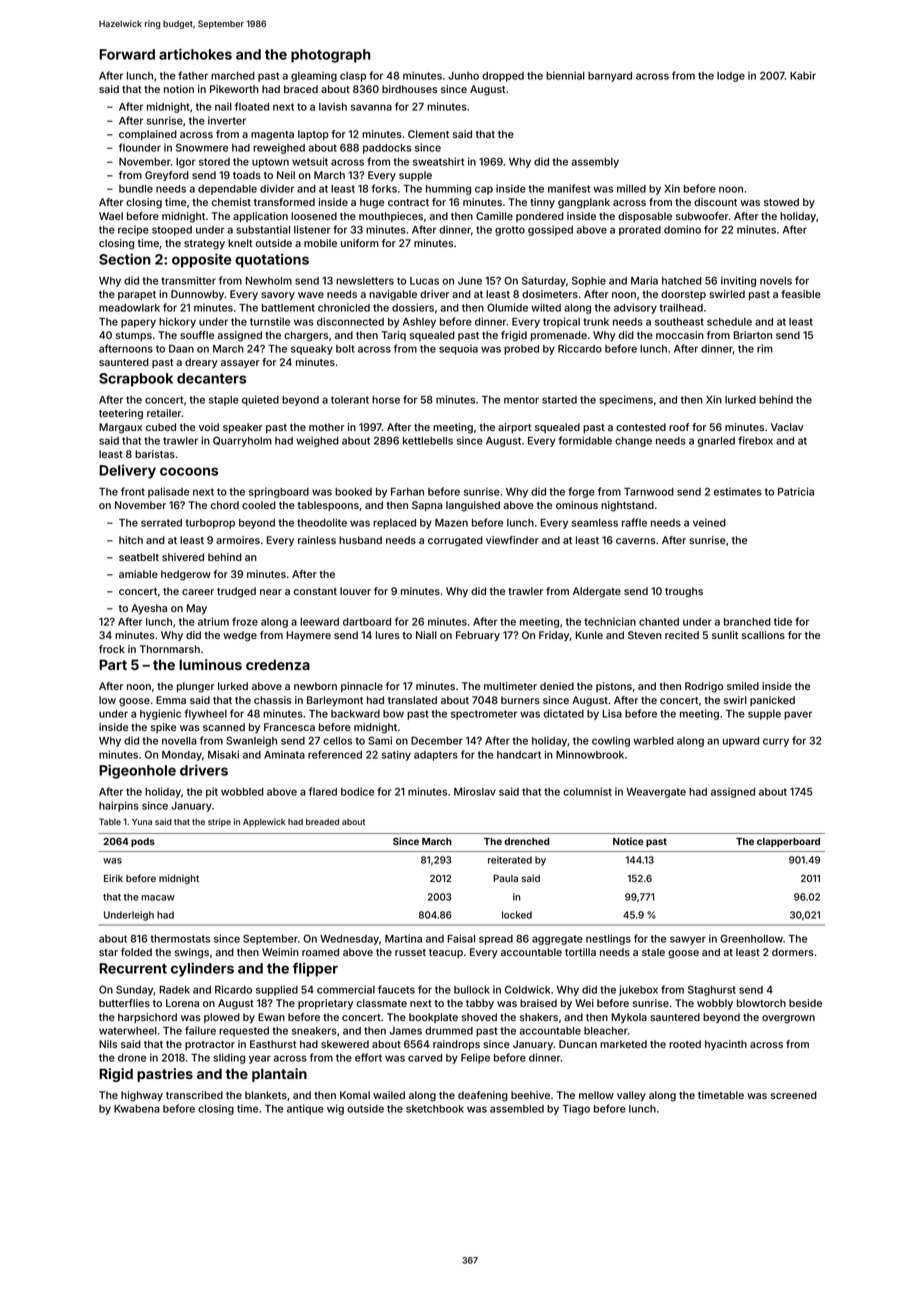 The width and height of the page is (924, 1308). I want to click on valley, so click(631, 1096).
